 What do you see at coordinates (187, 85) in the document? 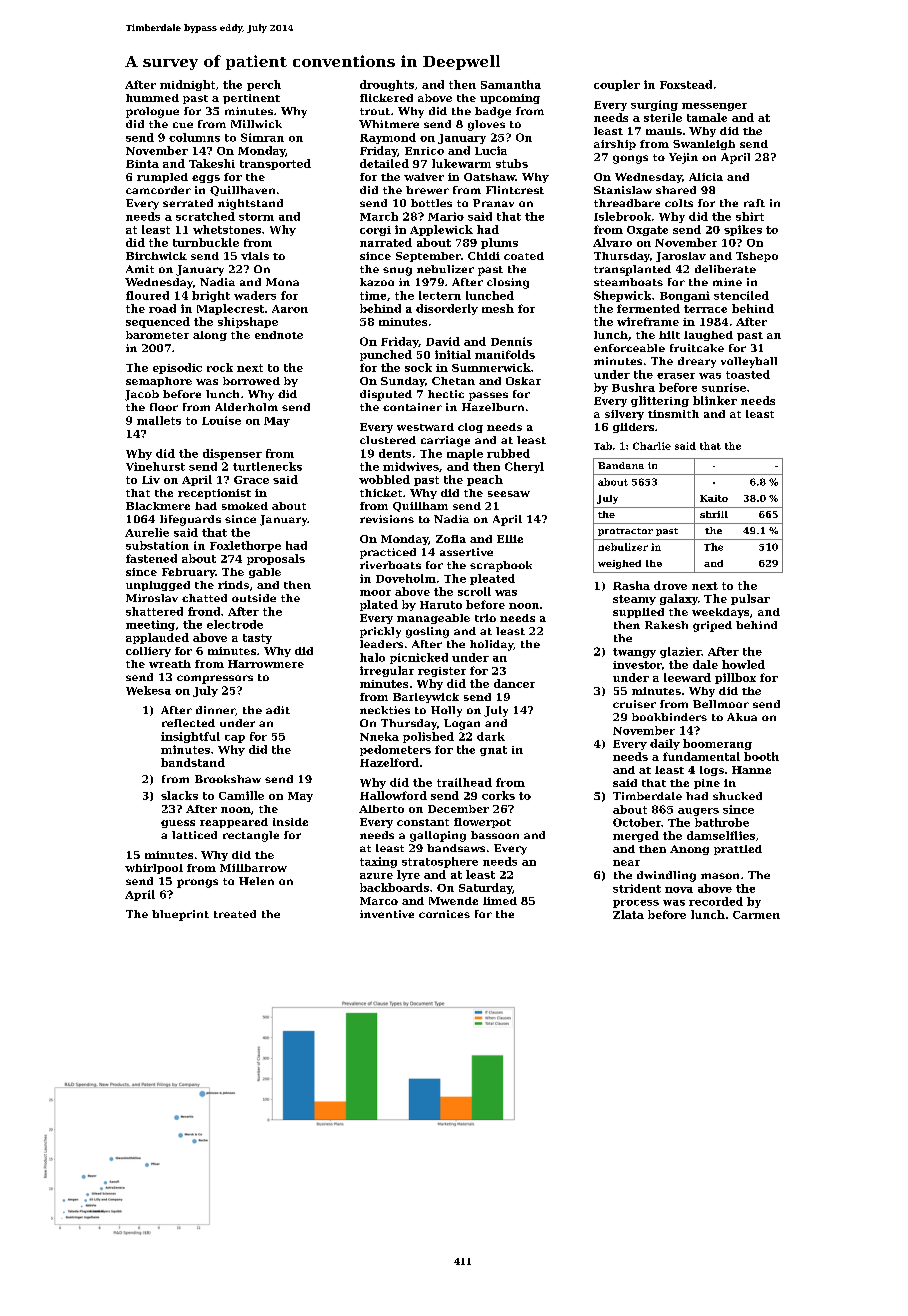
I see `midnight` at bounding box center [187, 85].
